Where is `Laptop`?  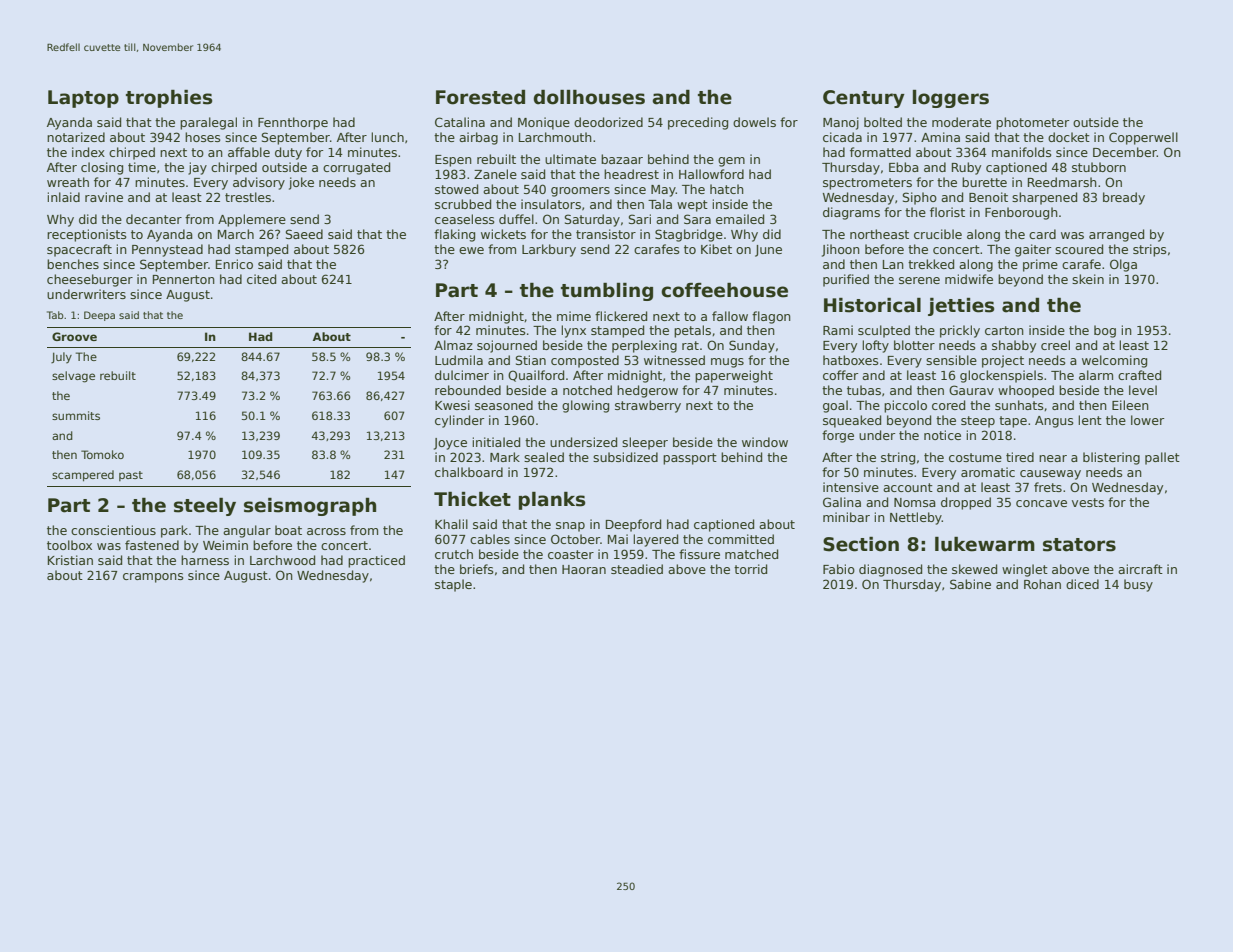 Laptop is located at coordinates (83, 99).
